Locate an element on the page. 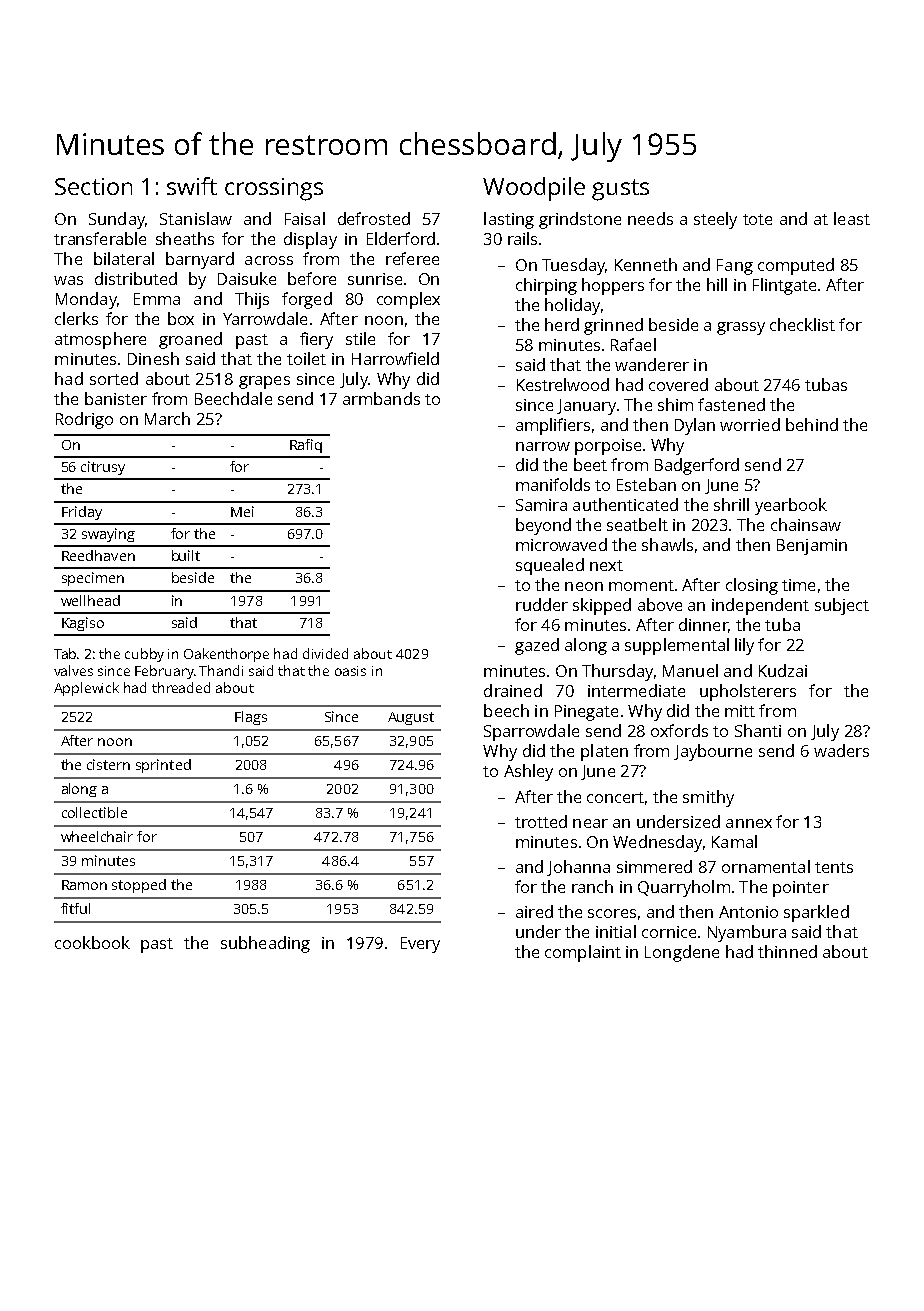 Image resolution: width=924 pixels, height=1311 pixels. shim is located at coordinates (675, 404).
